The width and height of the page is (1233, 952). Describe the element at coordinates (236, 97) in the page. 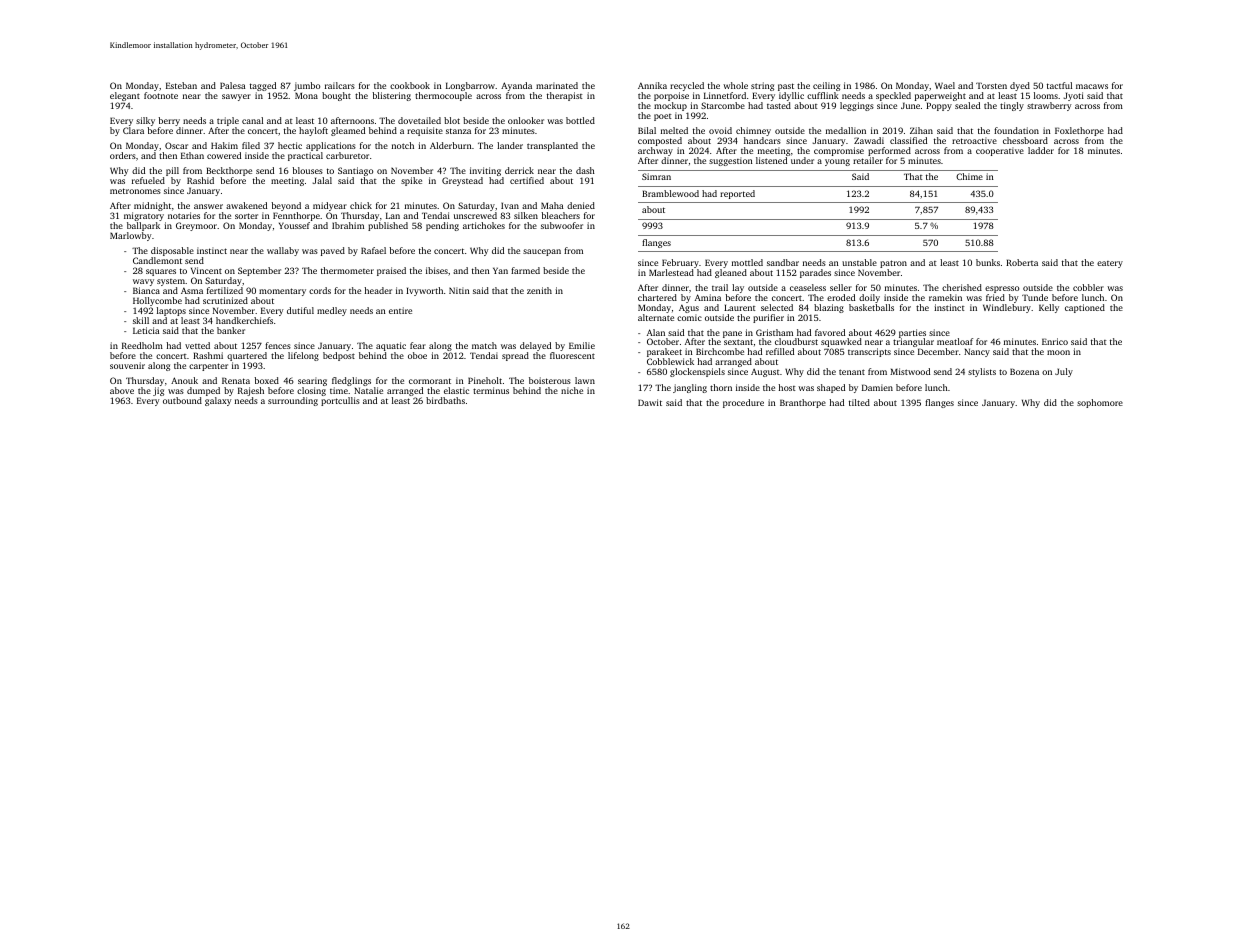

I see `sawyer` at that location.
